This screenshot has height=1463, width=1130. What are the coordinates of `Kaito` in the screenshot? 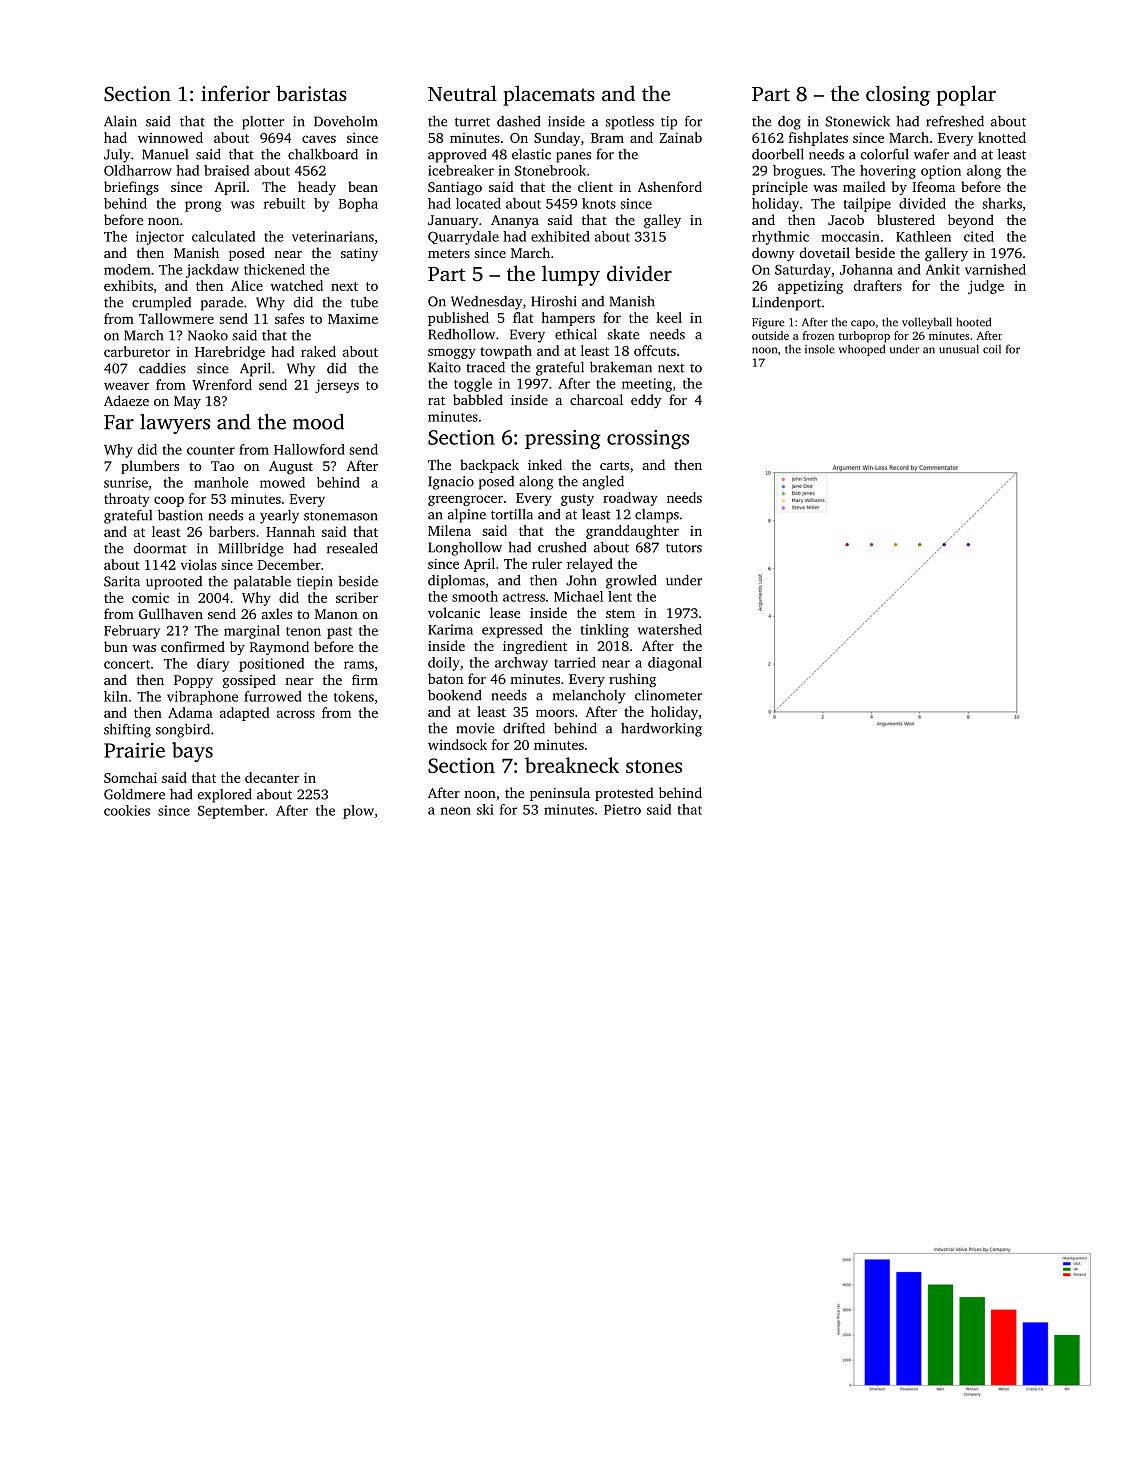 It's located at (444, 367).
